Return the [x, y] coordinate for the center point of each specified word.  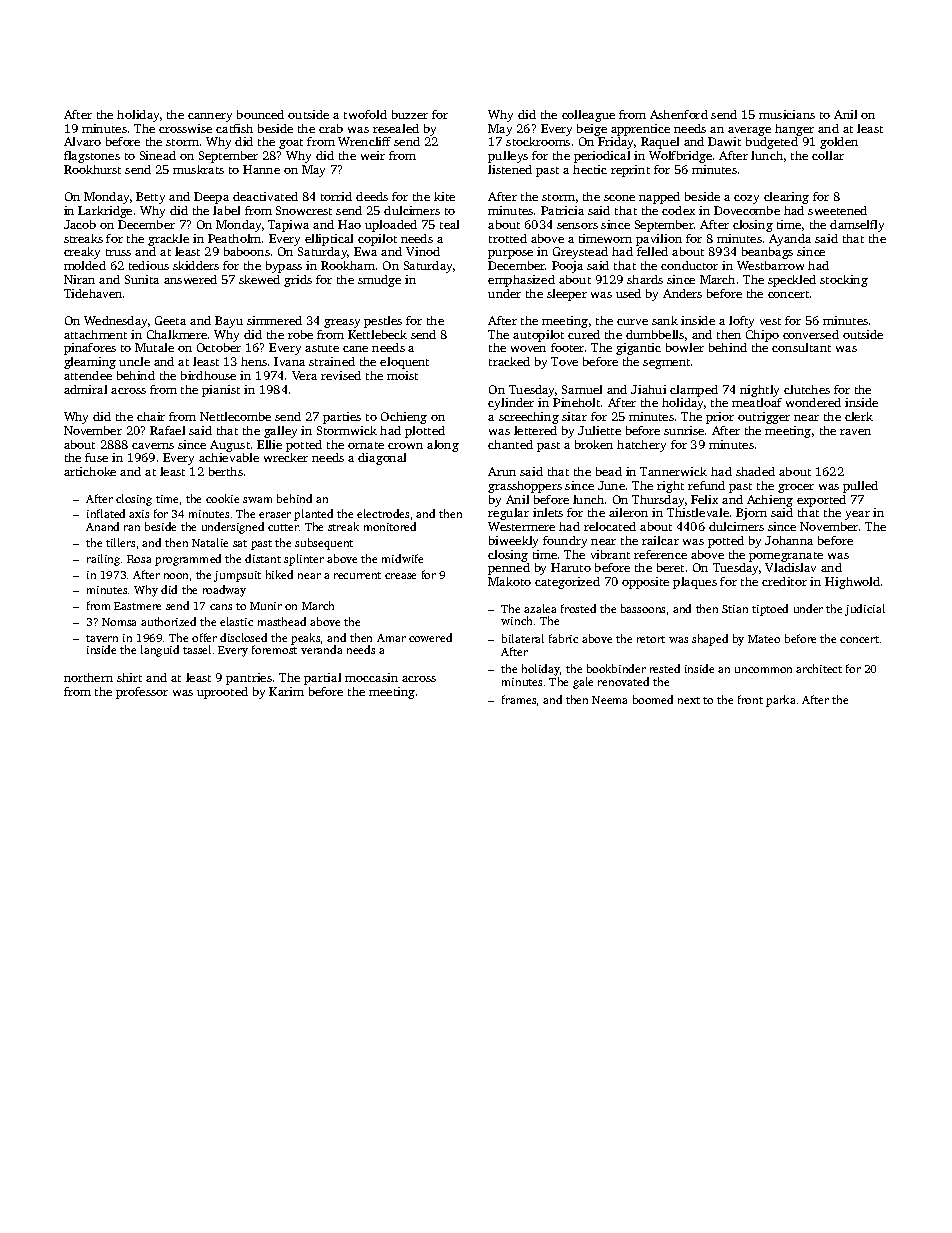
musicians [787, 114]
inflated [106, 513]
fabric [563, 638]
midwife [402, 558]
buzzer [410, 114]
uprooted [222, 693]
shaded [755, 471]
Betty [150, 198]
